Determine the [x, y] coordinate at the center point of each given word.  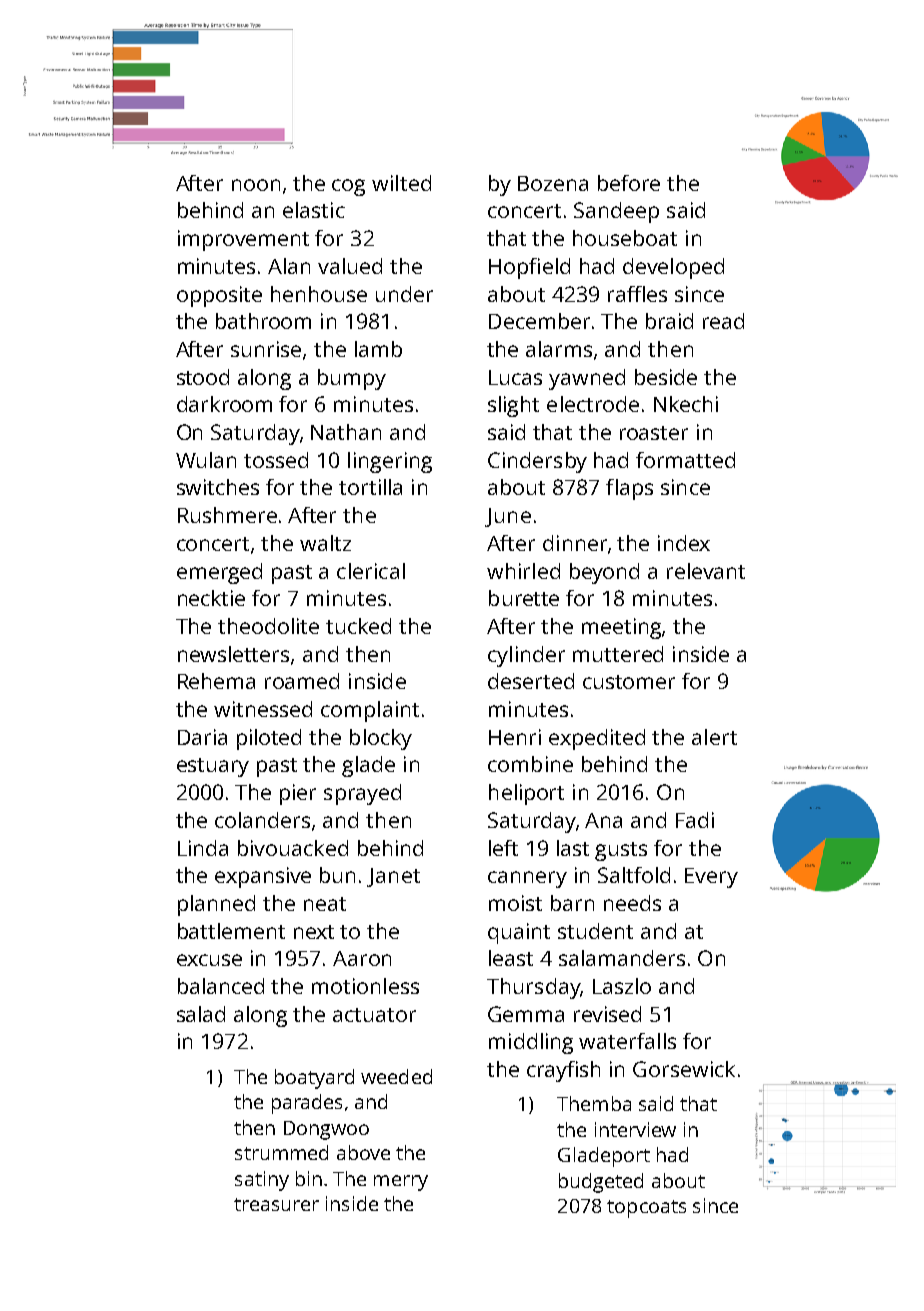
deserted [531, 681]
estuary [213, 767]
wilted [401, 183]
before [629, 183]
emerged [219, 573]
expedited [597, 739]
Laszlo [622, 986]
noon [256, 185]
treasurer [276, 1204]
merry [401, 1183]
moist [515, 903]
